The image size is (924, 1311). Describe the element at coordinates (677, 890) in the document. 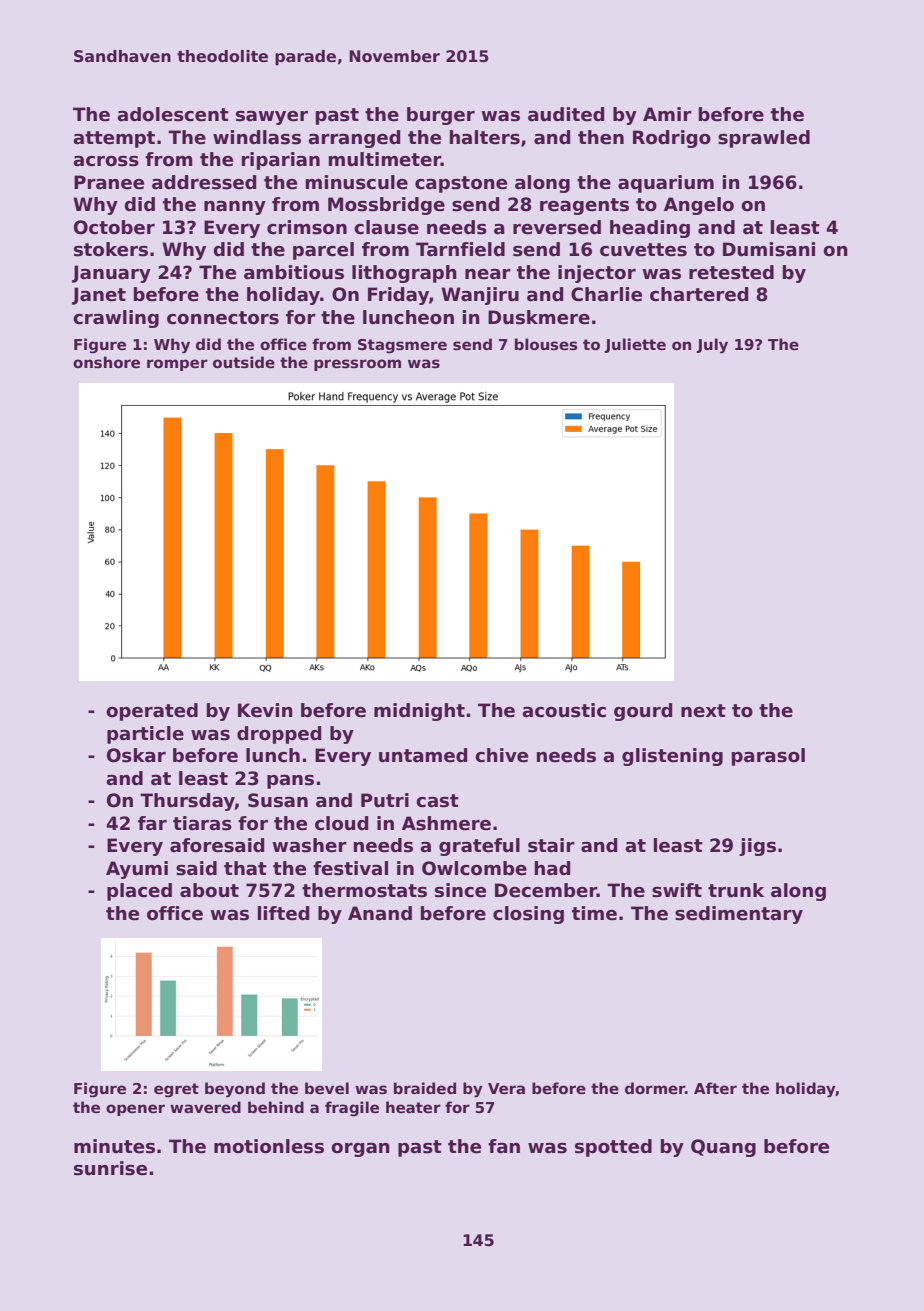

I see `swift` at that location.
